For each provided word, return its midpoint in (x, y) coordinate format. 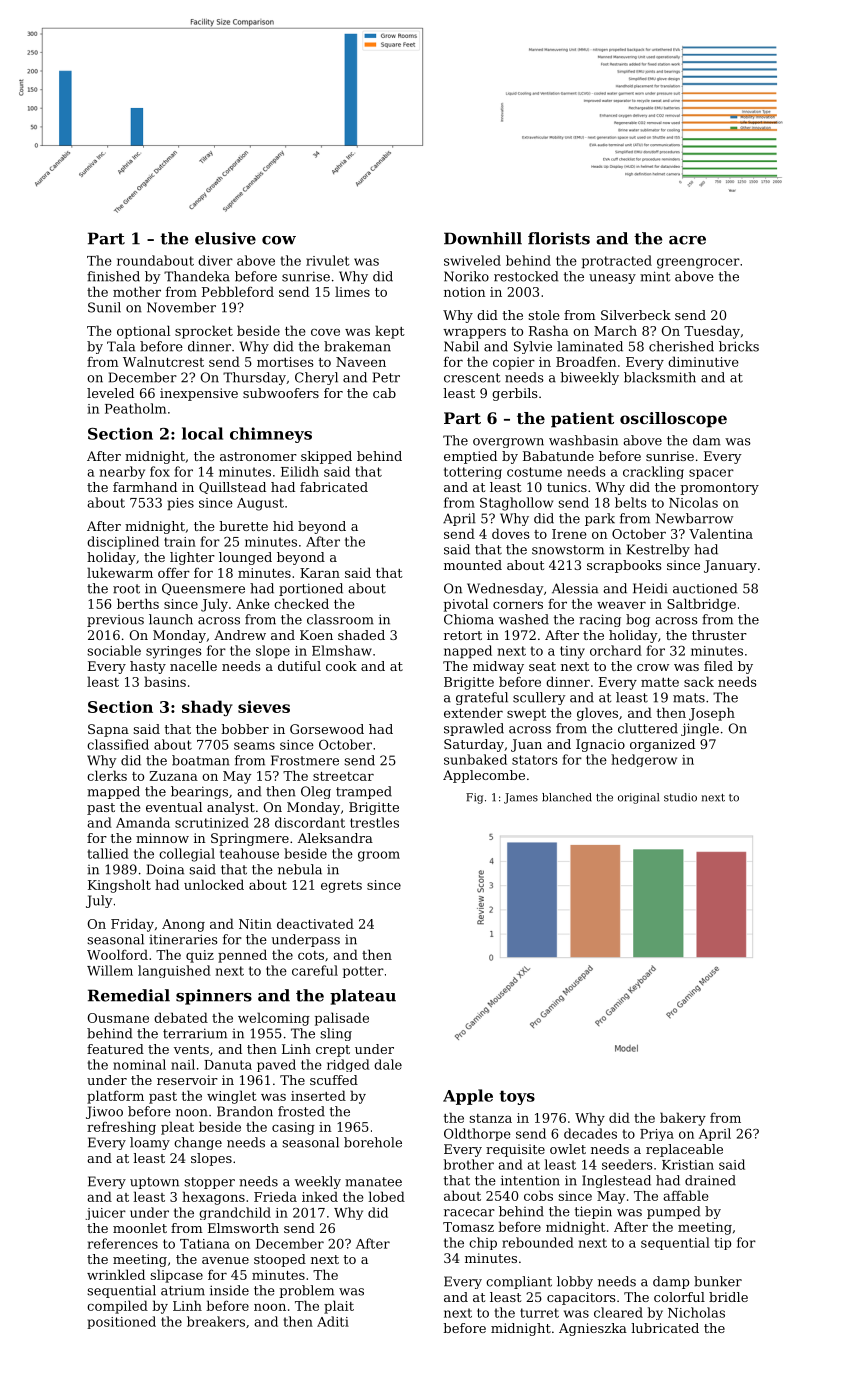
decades (590, 1133)
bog (638, 620)
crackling (653, 472)
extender (473, 712)
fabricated (334, 487)
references (123, 1243)
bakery (683, 1119)
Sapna (108, 730)
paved (276, 1065)
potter (363, 972)
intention (530, 1180)
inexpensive (199, 394)
